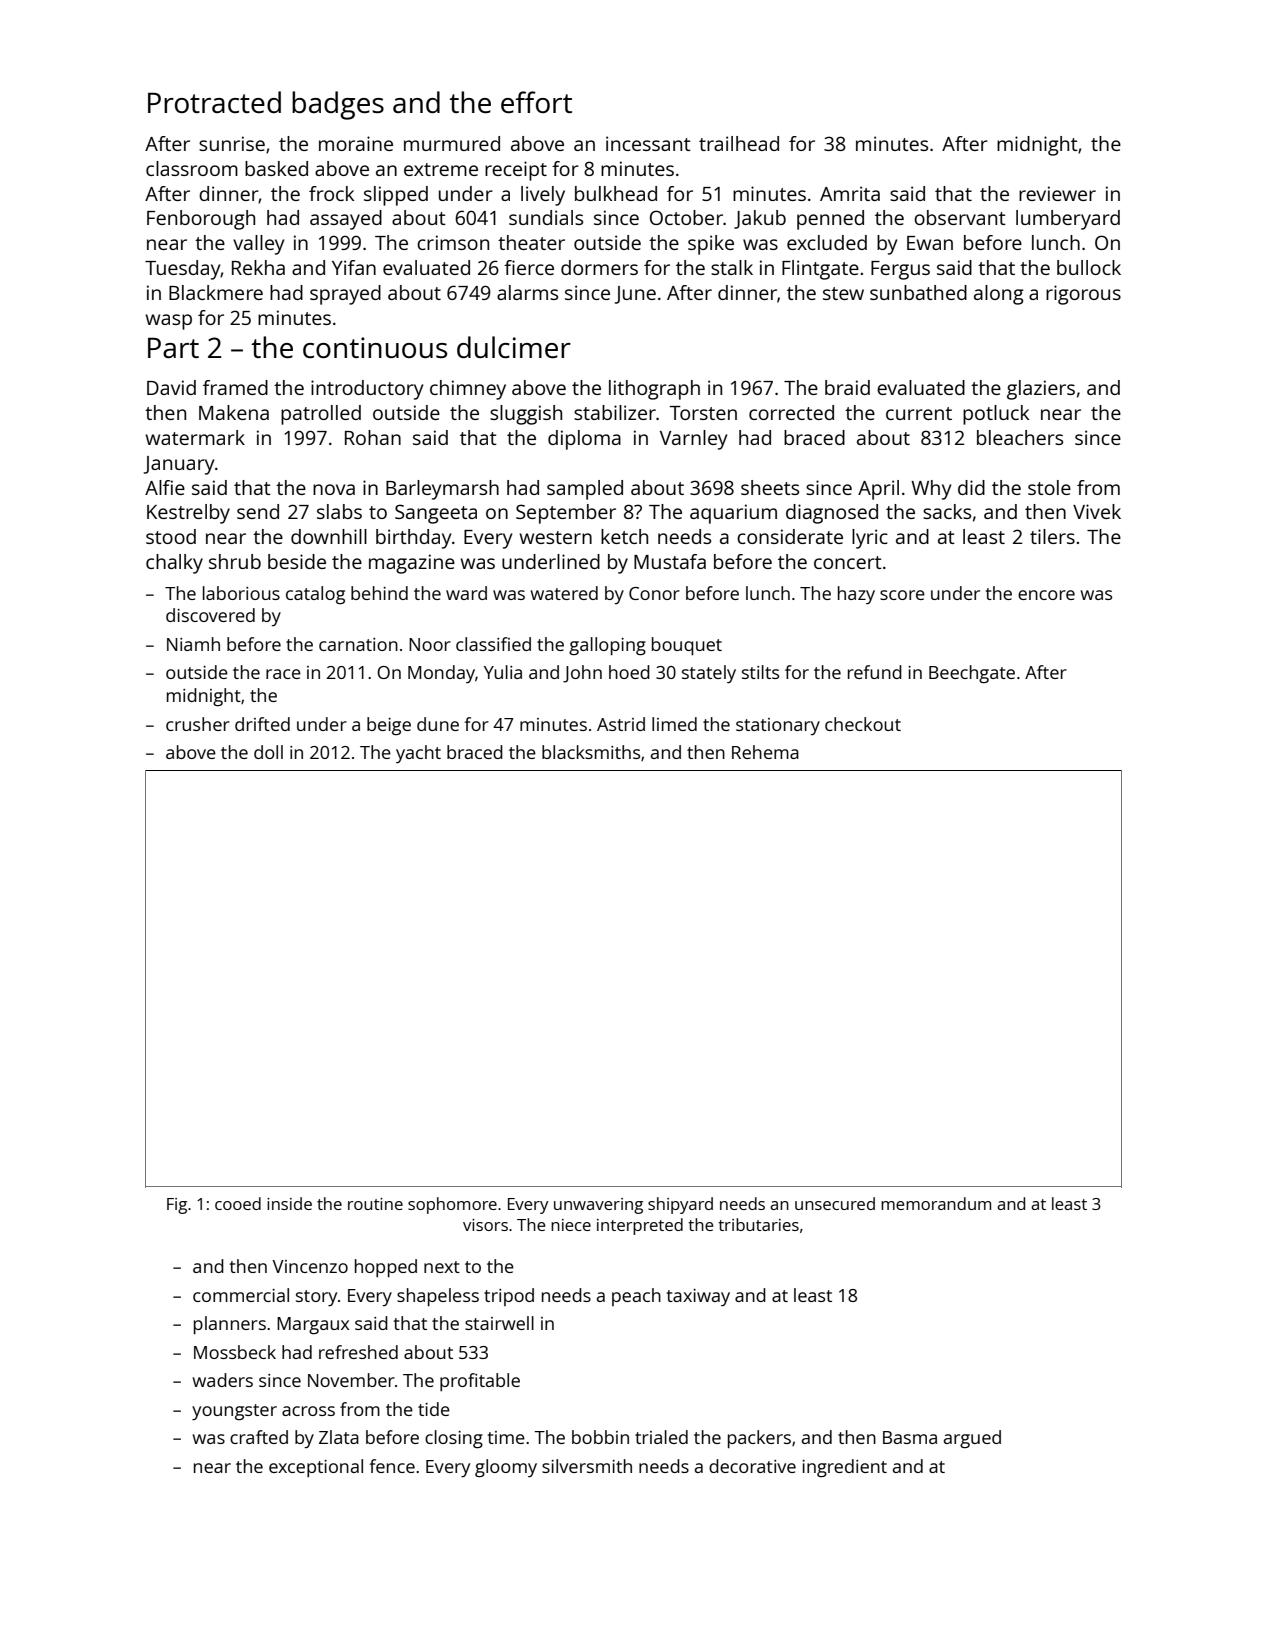  Describe the element at coordinates (636, 1297) in the screenshot. I see `peach` at that location.
